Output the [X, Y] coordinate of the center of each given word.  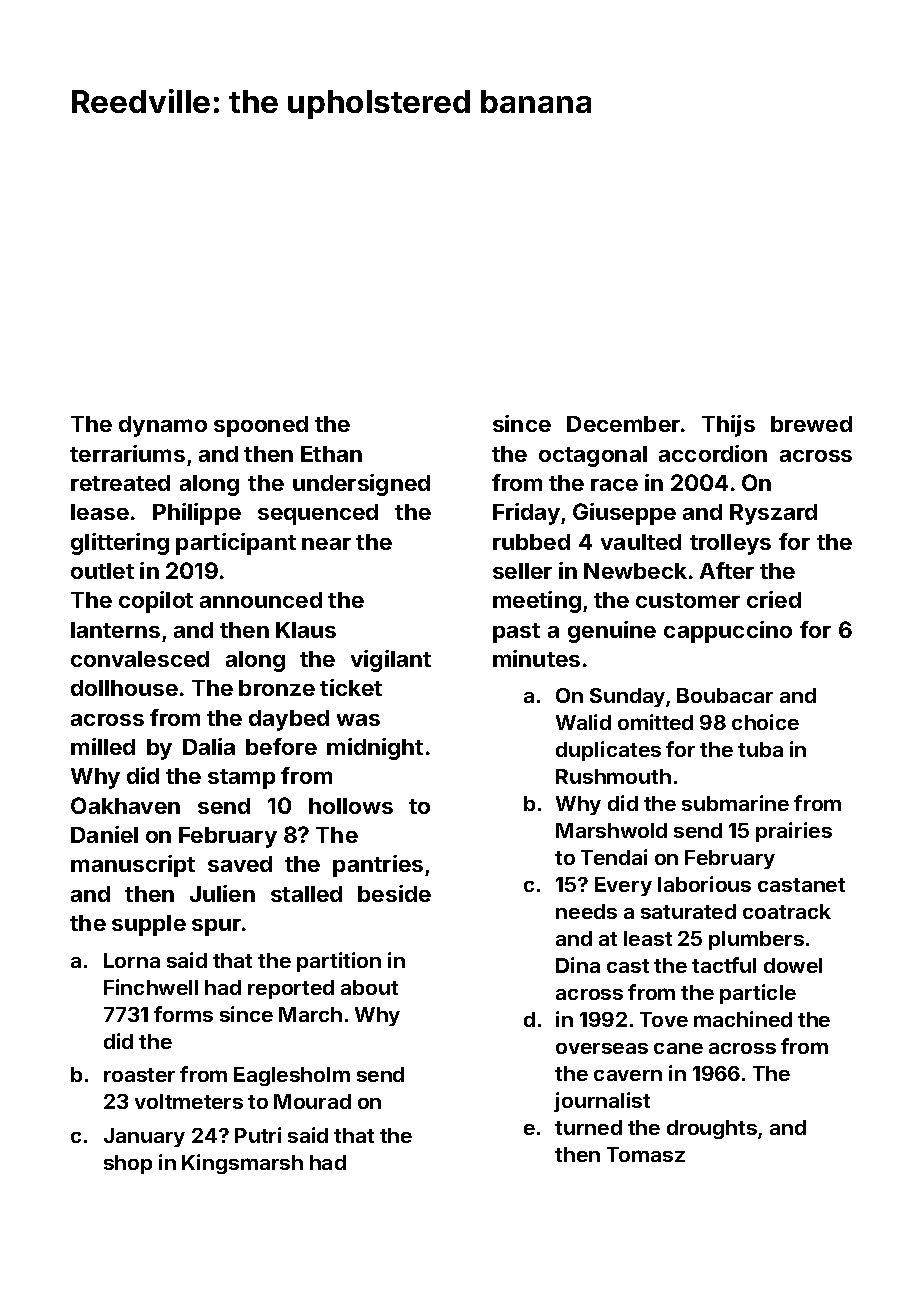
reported [291, 989]
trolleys [730, 544]
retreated [120, 483]
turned [588, 1127]
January [144, 1137]
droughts [712, 1129]
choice [765, 722]
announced [261, 600]
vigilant [391, 661]
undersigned [361, 485]
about [369, 987]
